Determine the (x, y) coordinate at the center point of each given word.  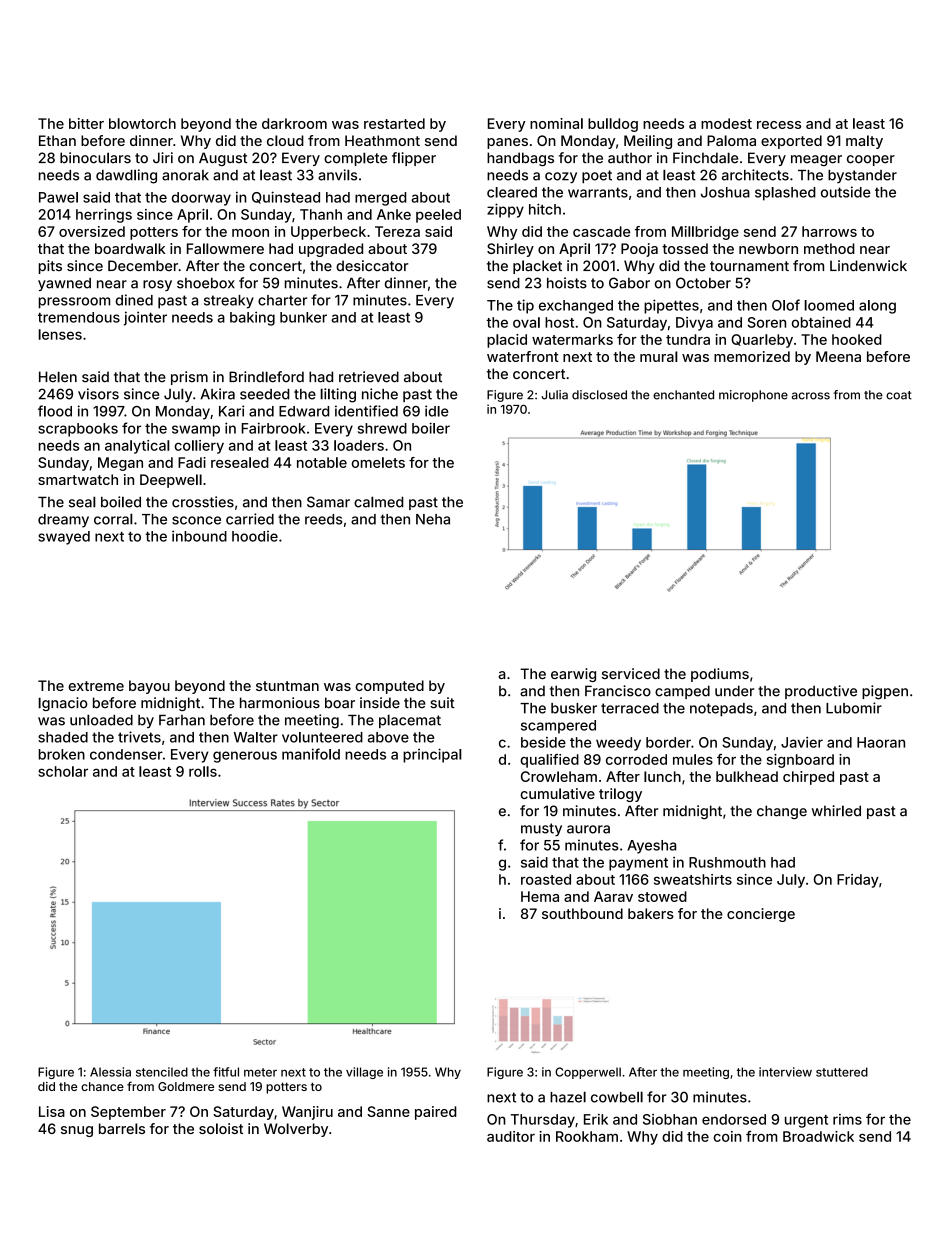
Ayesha (651, 847)
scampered (558, 727)
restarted (394, 123)
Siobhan (670, 1119)
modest (726, 123)
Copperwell (588, 1073)
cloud (285, 140)
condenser (126, 754)
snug (77, 1131)
